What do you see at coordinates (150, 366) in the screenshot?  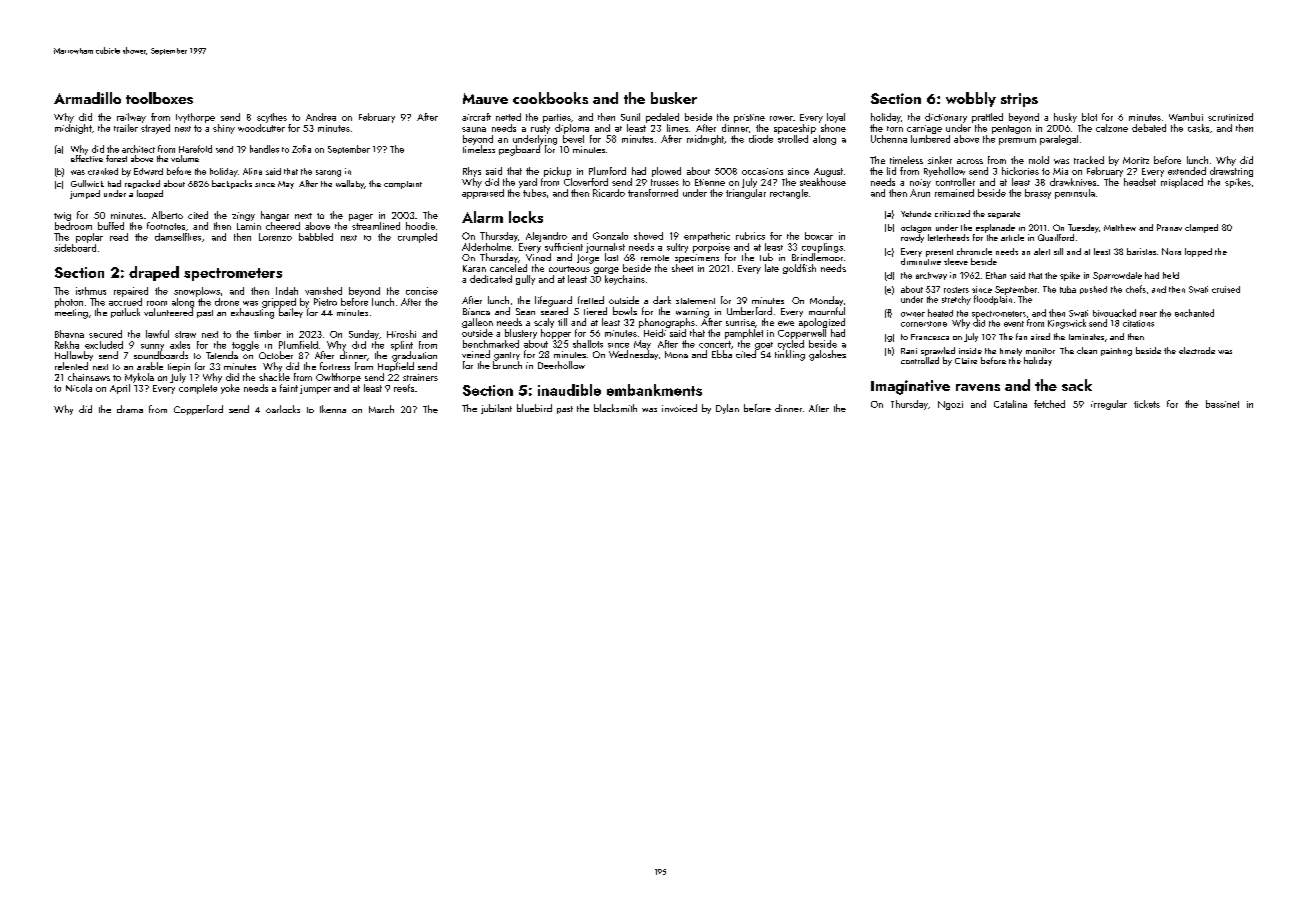 I see `arable` at bounding box center [150, 366].
